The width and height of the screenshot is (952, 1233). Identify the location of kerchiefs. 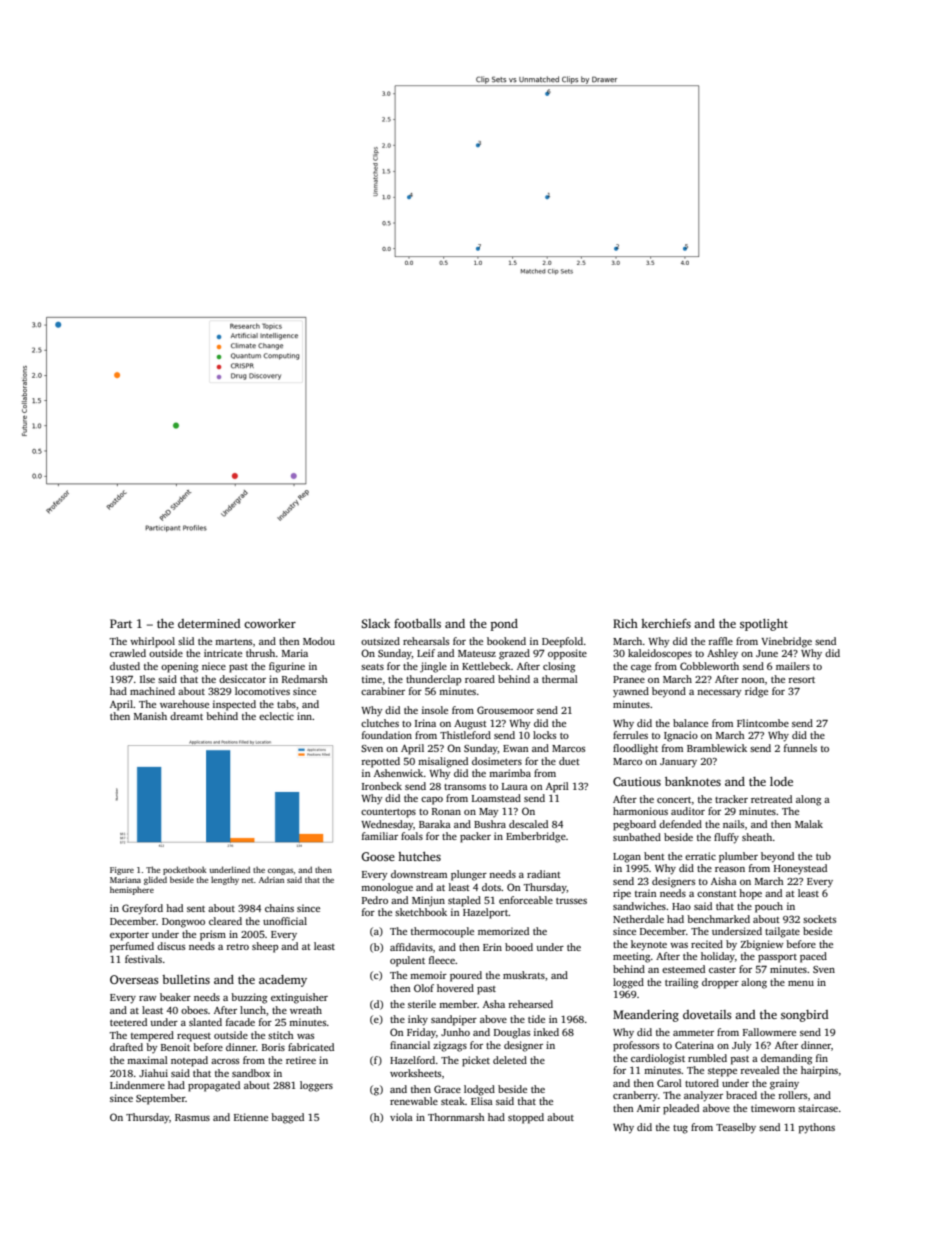
(666, 623).
